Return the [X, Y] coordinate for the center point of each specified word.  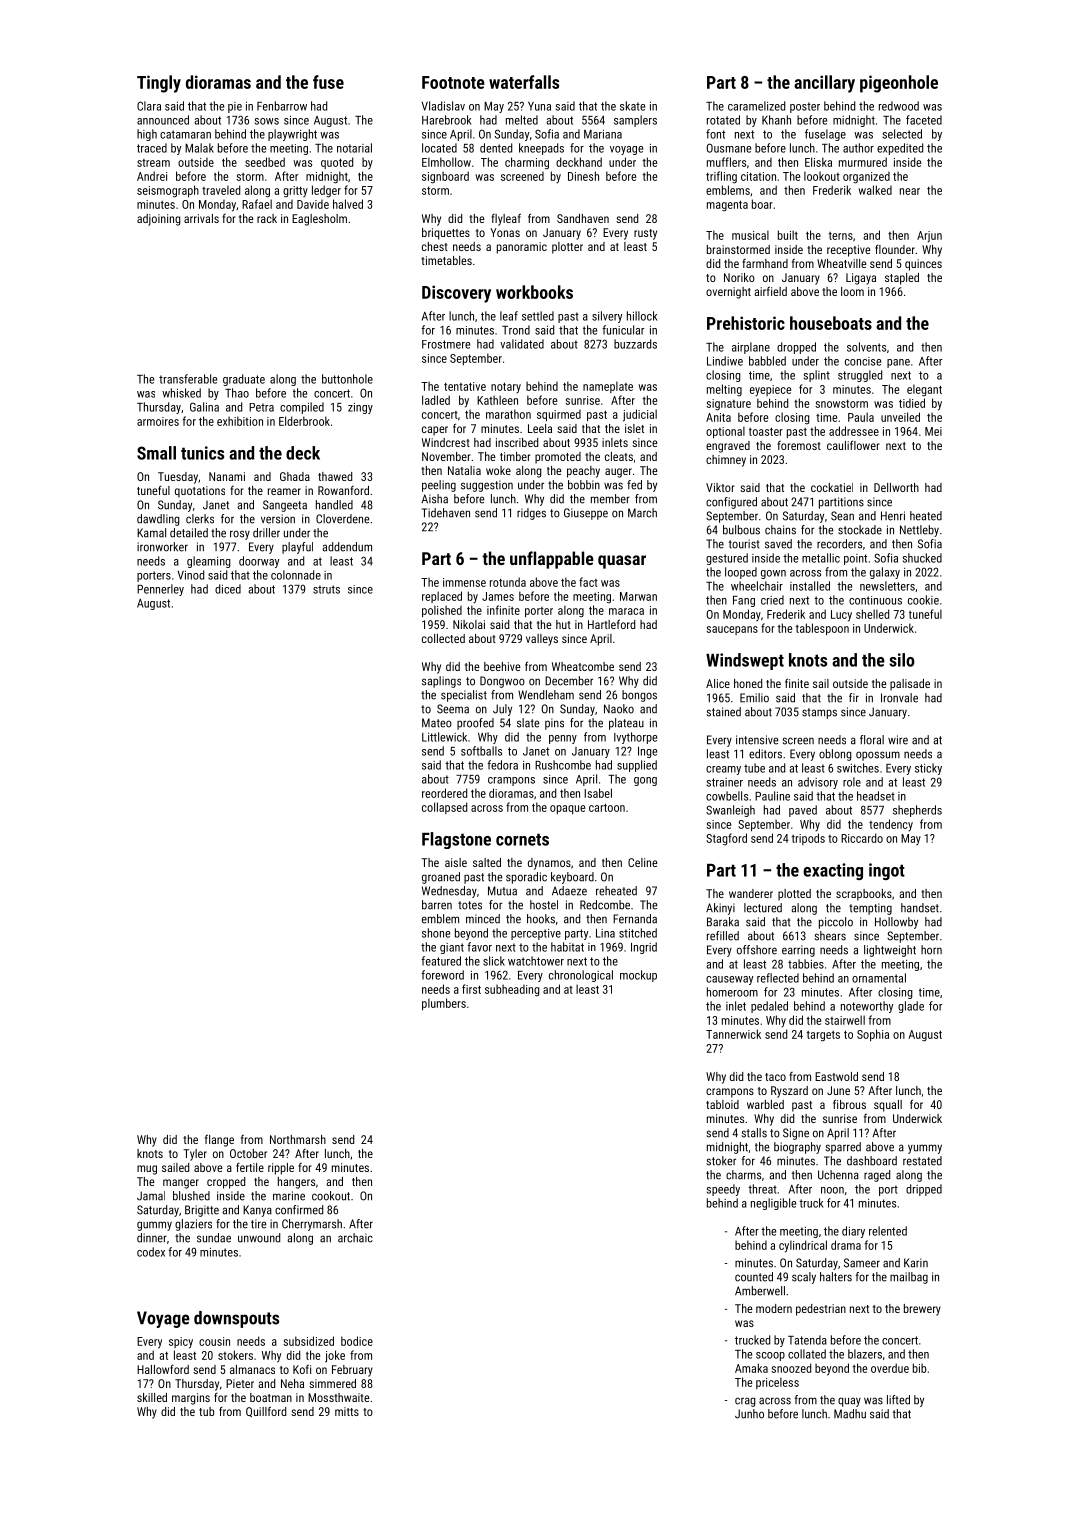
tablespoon [822, 629]
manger [181, 1184]
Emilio [754, 698]
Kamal [151, 533]
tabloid [722, 1104]
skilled [152, 1397]
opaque [567, 809]
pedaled [769, 1007]
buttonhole [347, 379]
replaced [442, 597]
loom [852, 291]
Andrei [152, 176]
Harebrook [447, 120]
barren [437, 905]
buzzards [635, 344]
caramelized [756, 106]
